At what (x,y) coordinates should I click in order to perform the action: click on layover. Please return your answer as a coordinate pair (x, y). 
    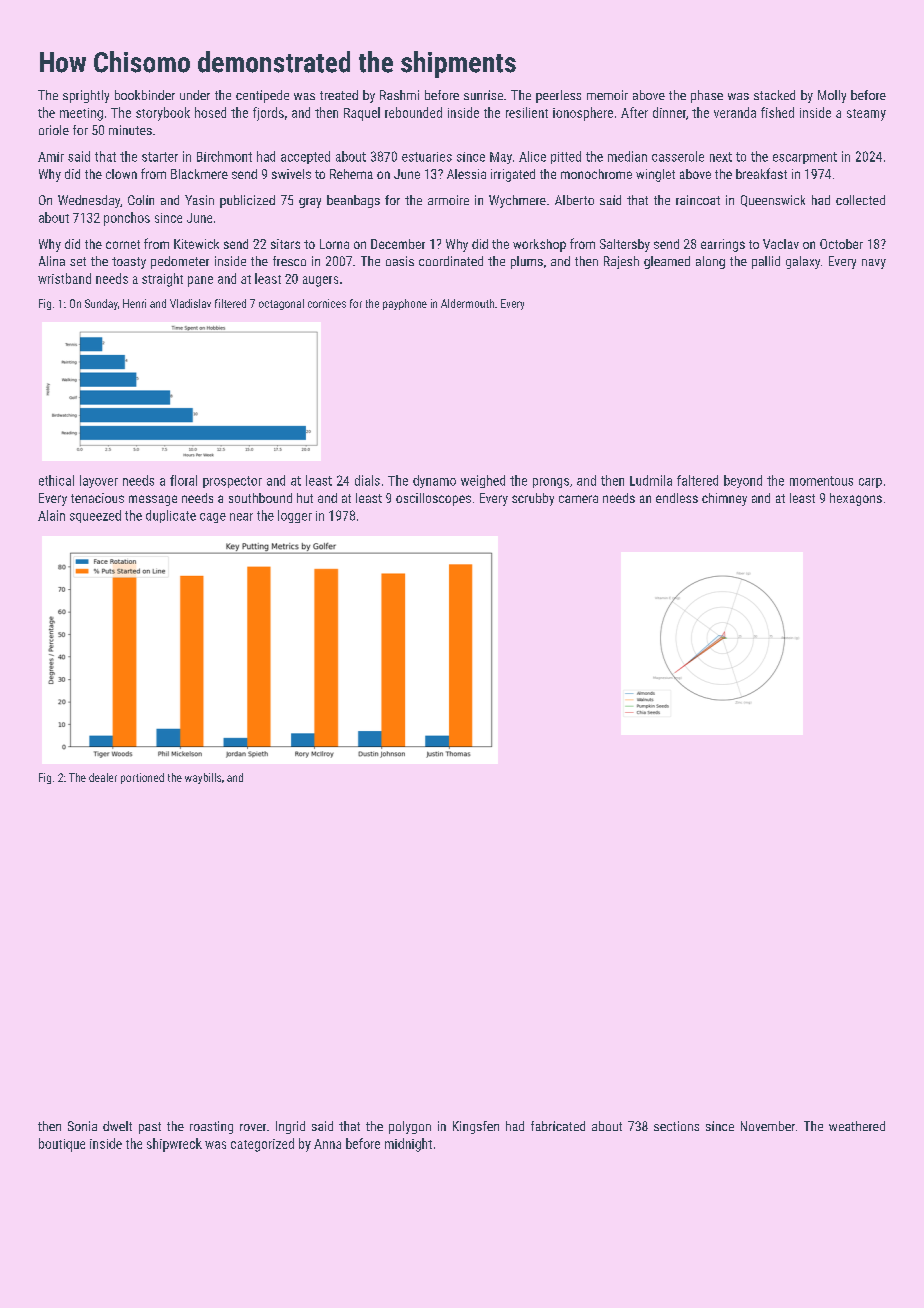
    Looking at the image, I should click on (99, 481).
